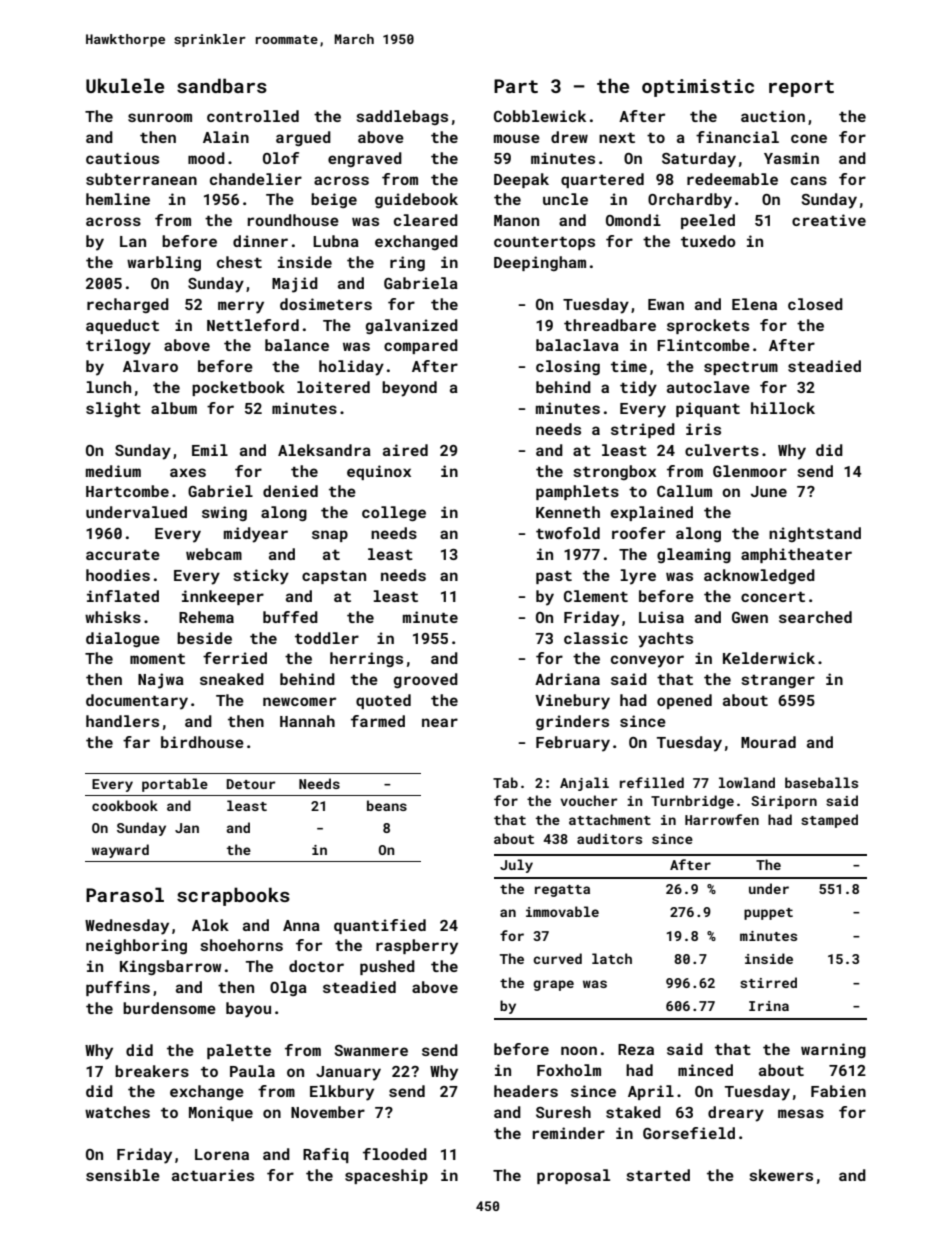 Image resolution: width=952 pixels, height=1233 pixels. What do you see at coordinates (122, 158) in the screenshot?
I see `cautious` at bounding box center [122, 158].
